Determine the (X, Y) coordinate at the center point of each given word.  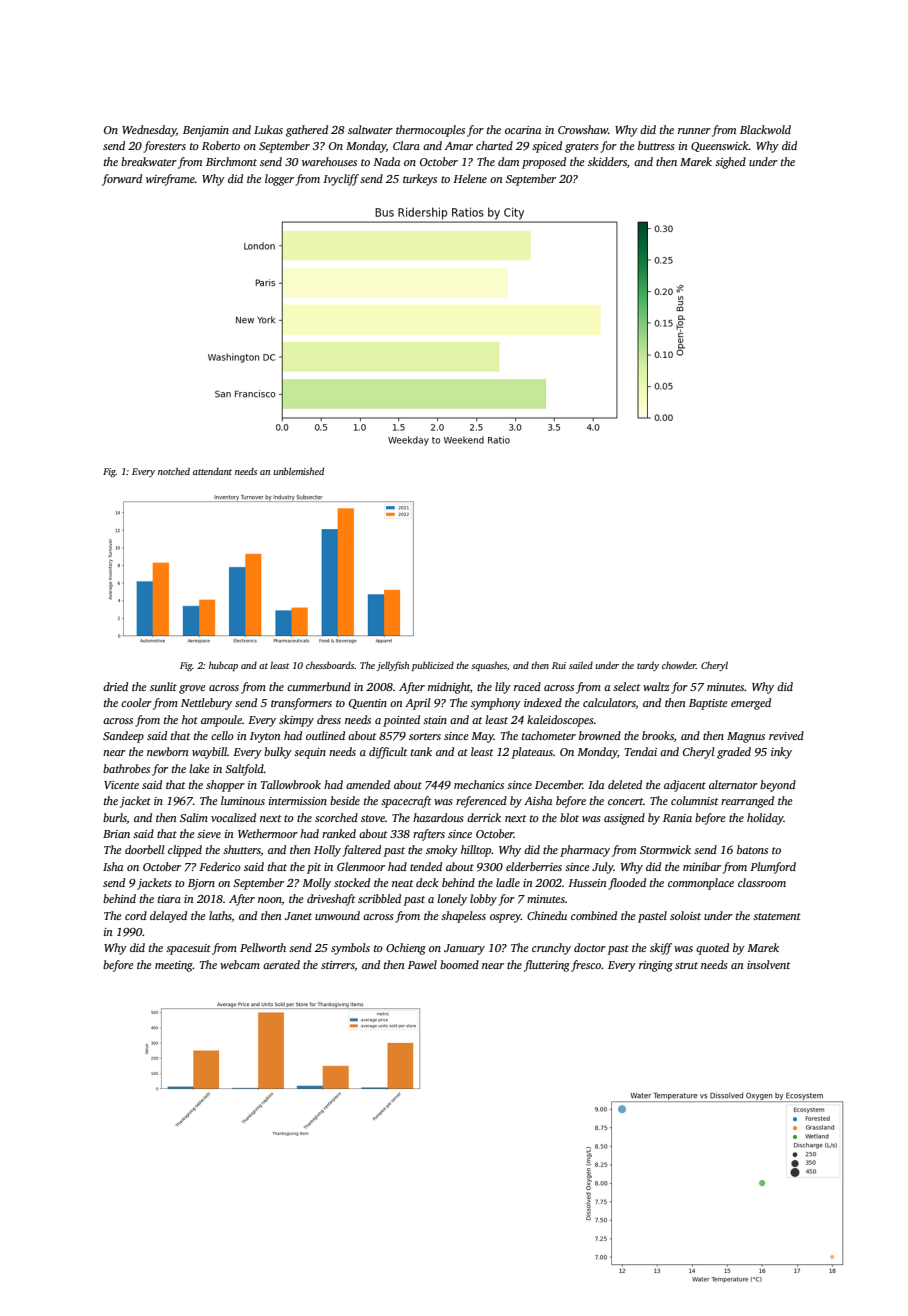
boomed (459, 964)
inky (781, 753)
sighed (730, 163)
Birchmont (231, 161)
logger (279, 180)
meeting (174, 966)
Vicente (121, 785)
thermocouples (430, 131)
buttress (656, 145)
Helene (470, 178)
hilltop (476, 851)
